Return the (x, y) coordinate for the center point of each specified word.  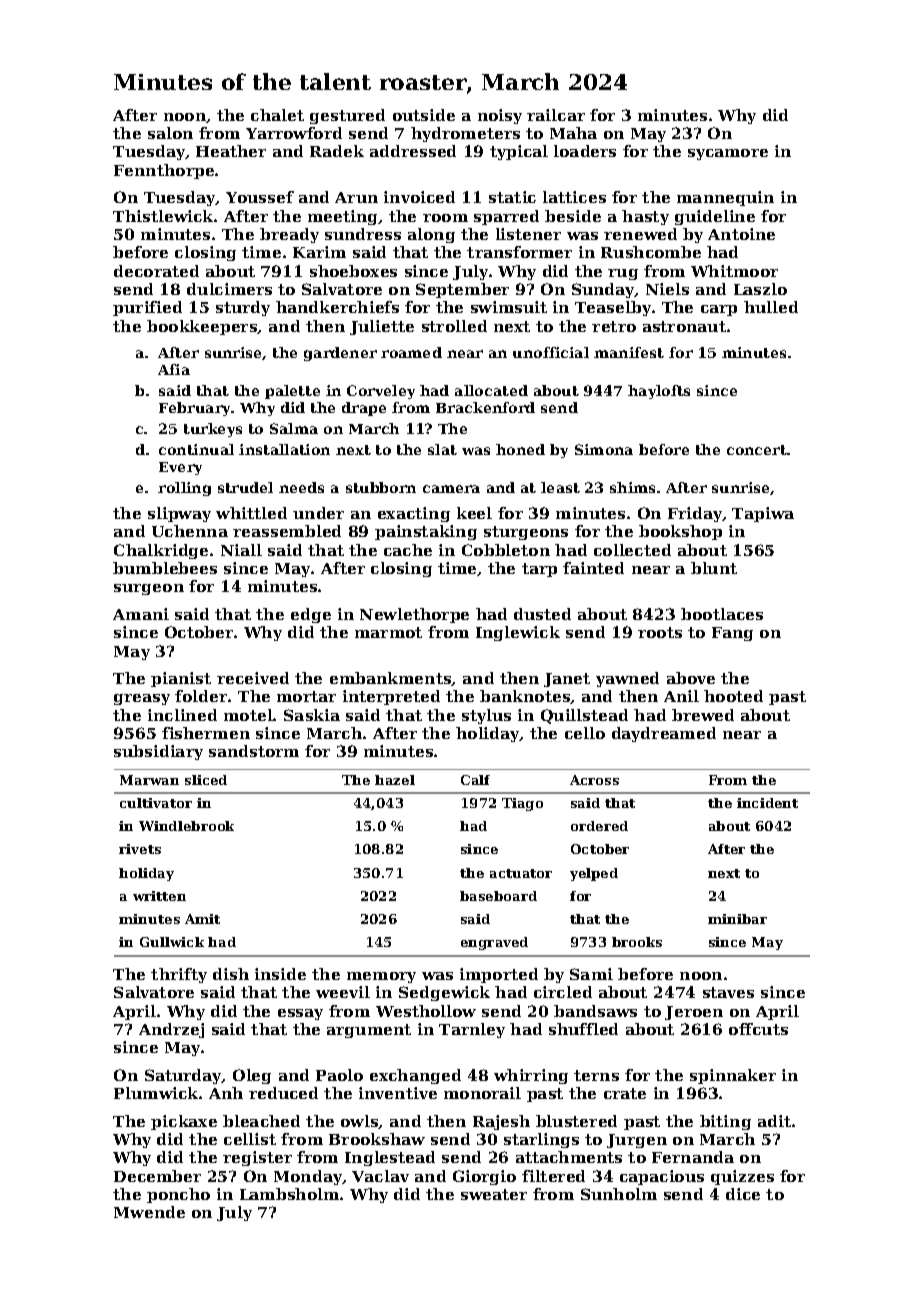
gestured (347, 116)
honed (520, 449)
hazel (395, 780)
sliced (206, 780)
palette (292, 392)
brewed (703, 715)
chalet (277, 115)
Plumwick (156, 1093)
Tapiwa (763, 514)
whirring (531, 1076)
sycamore (728, 154)
